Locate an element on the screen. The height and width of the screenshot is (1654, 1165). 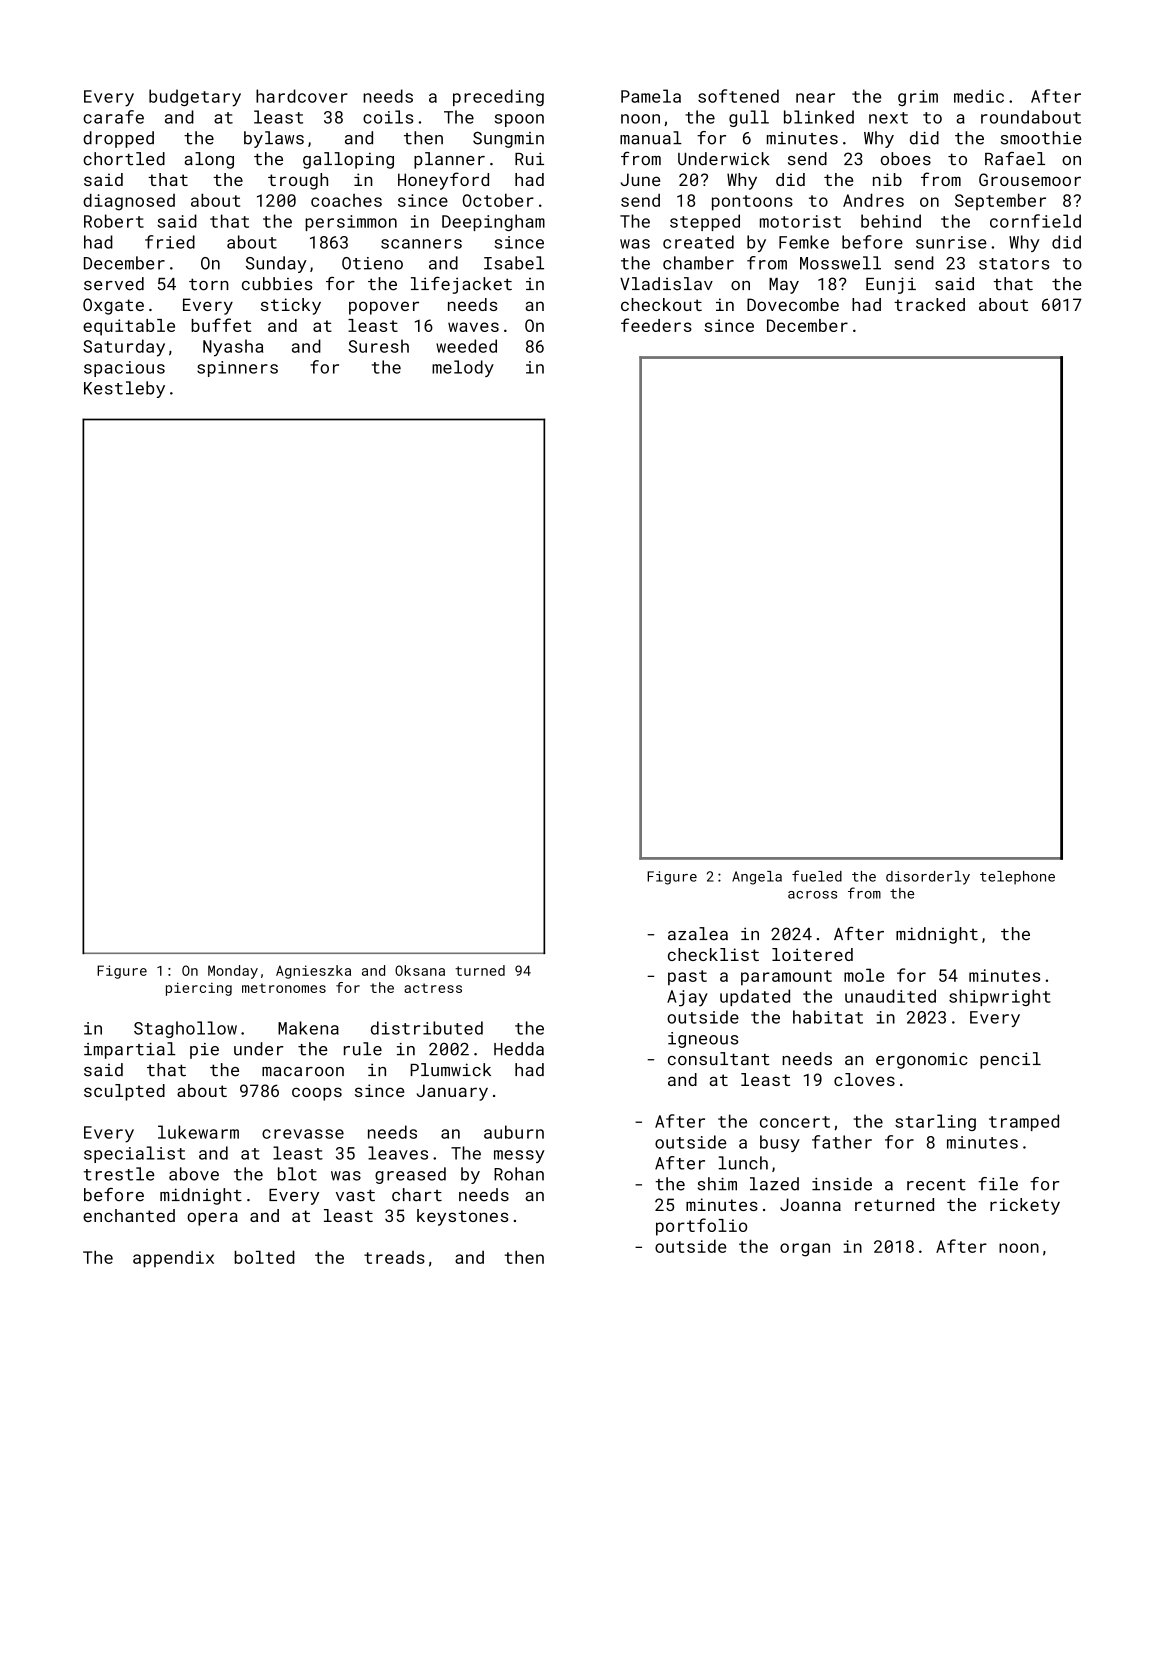
treads is located at coordinates (394, 1257).
